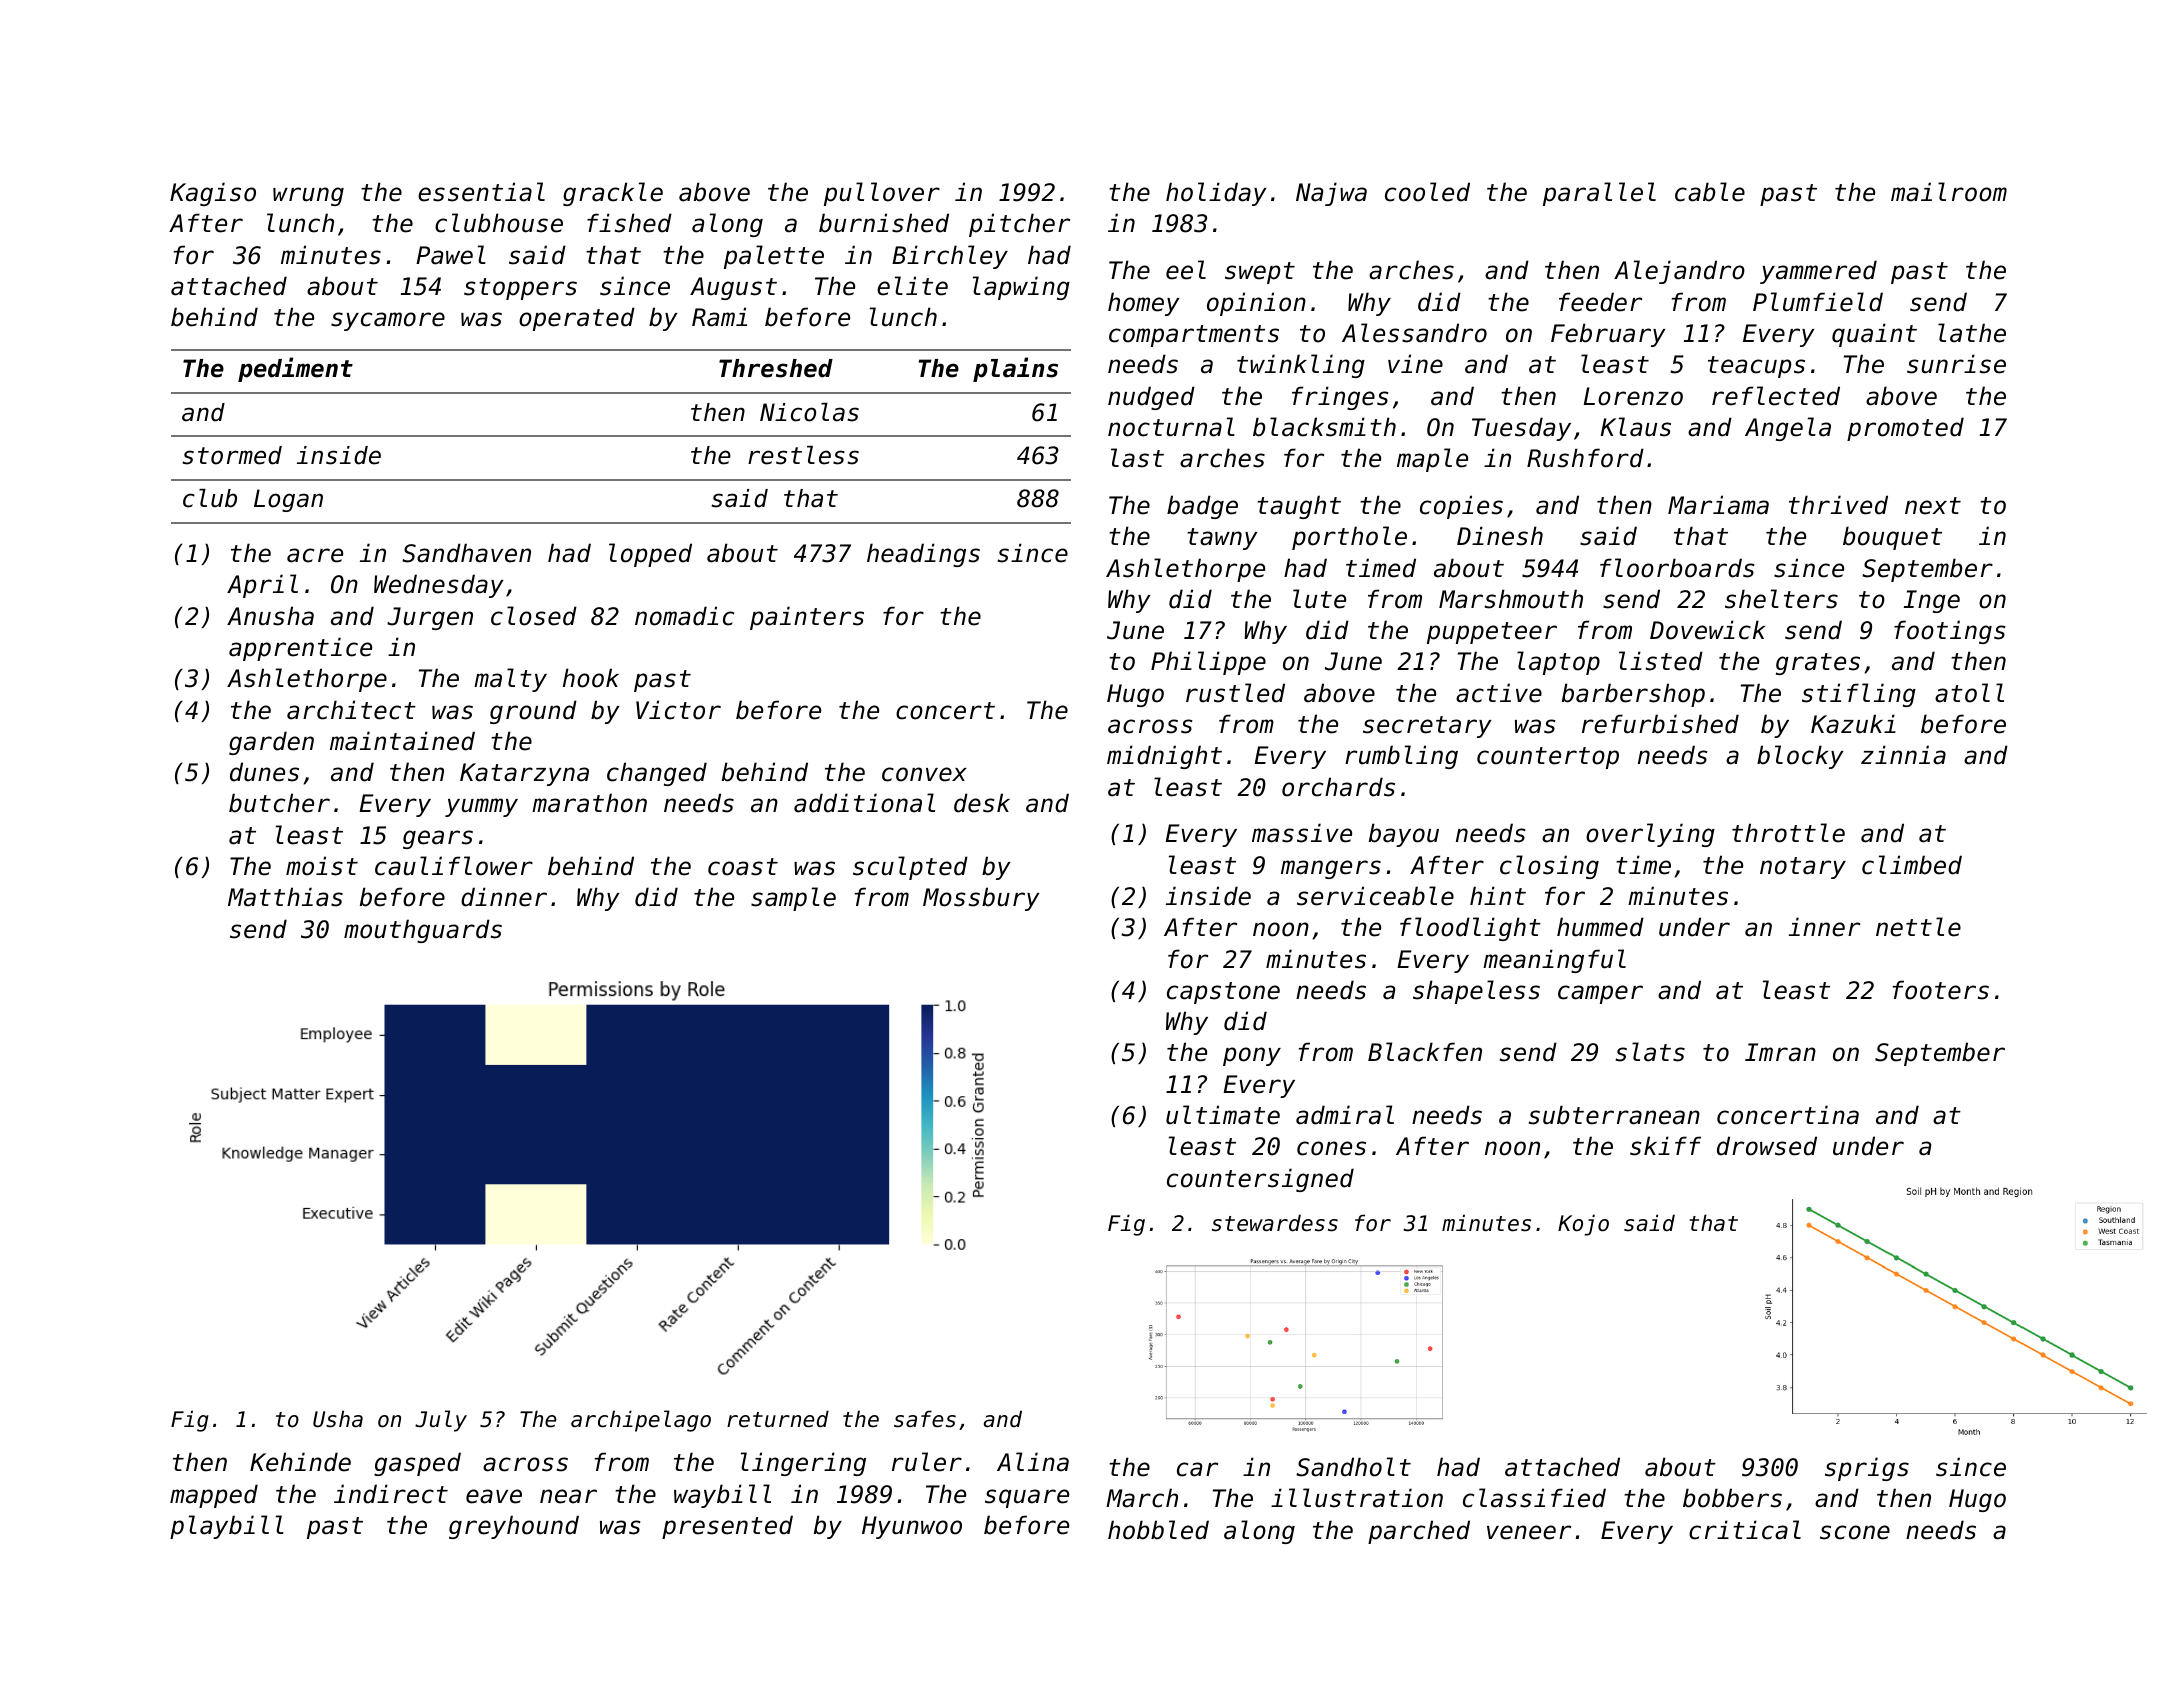  I want to click on pullover, so click(882, 194).
